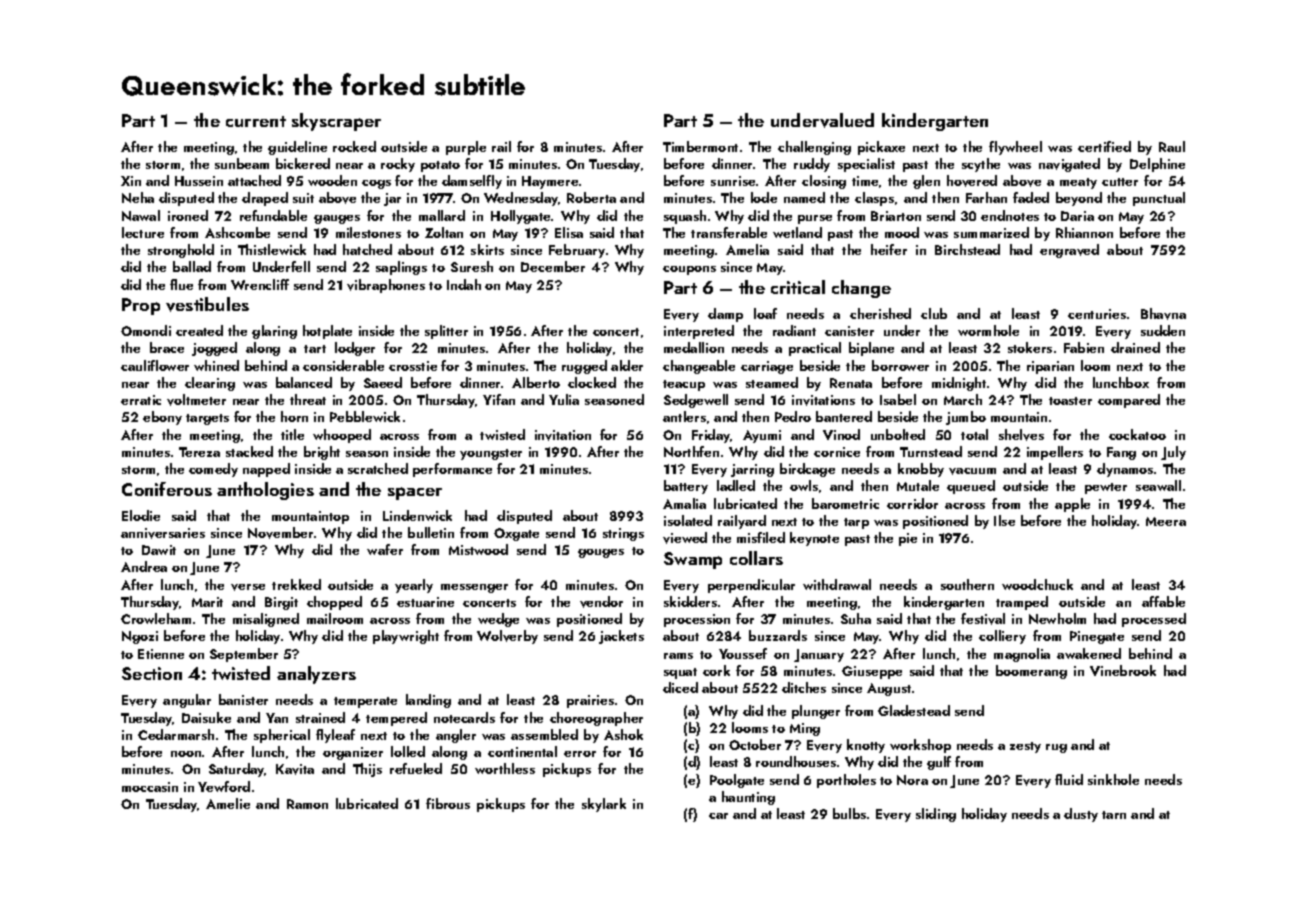  What do you see at coordinates (1031, 672) in the screenshot?
I see `boomerang` at bounding box center [1031, 672].
